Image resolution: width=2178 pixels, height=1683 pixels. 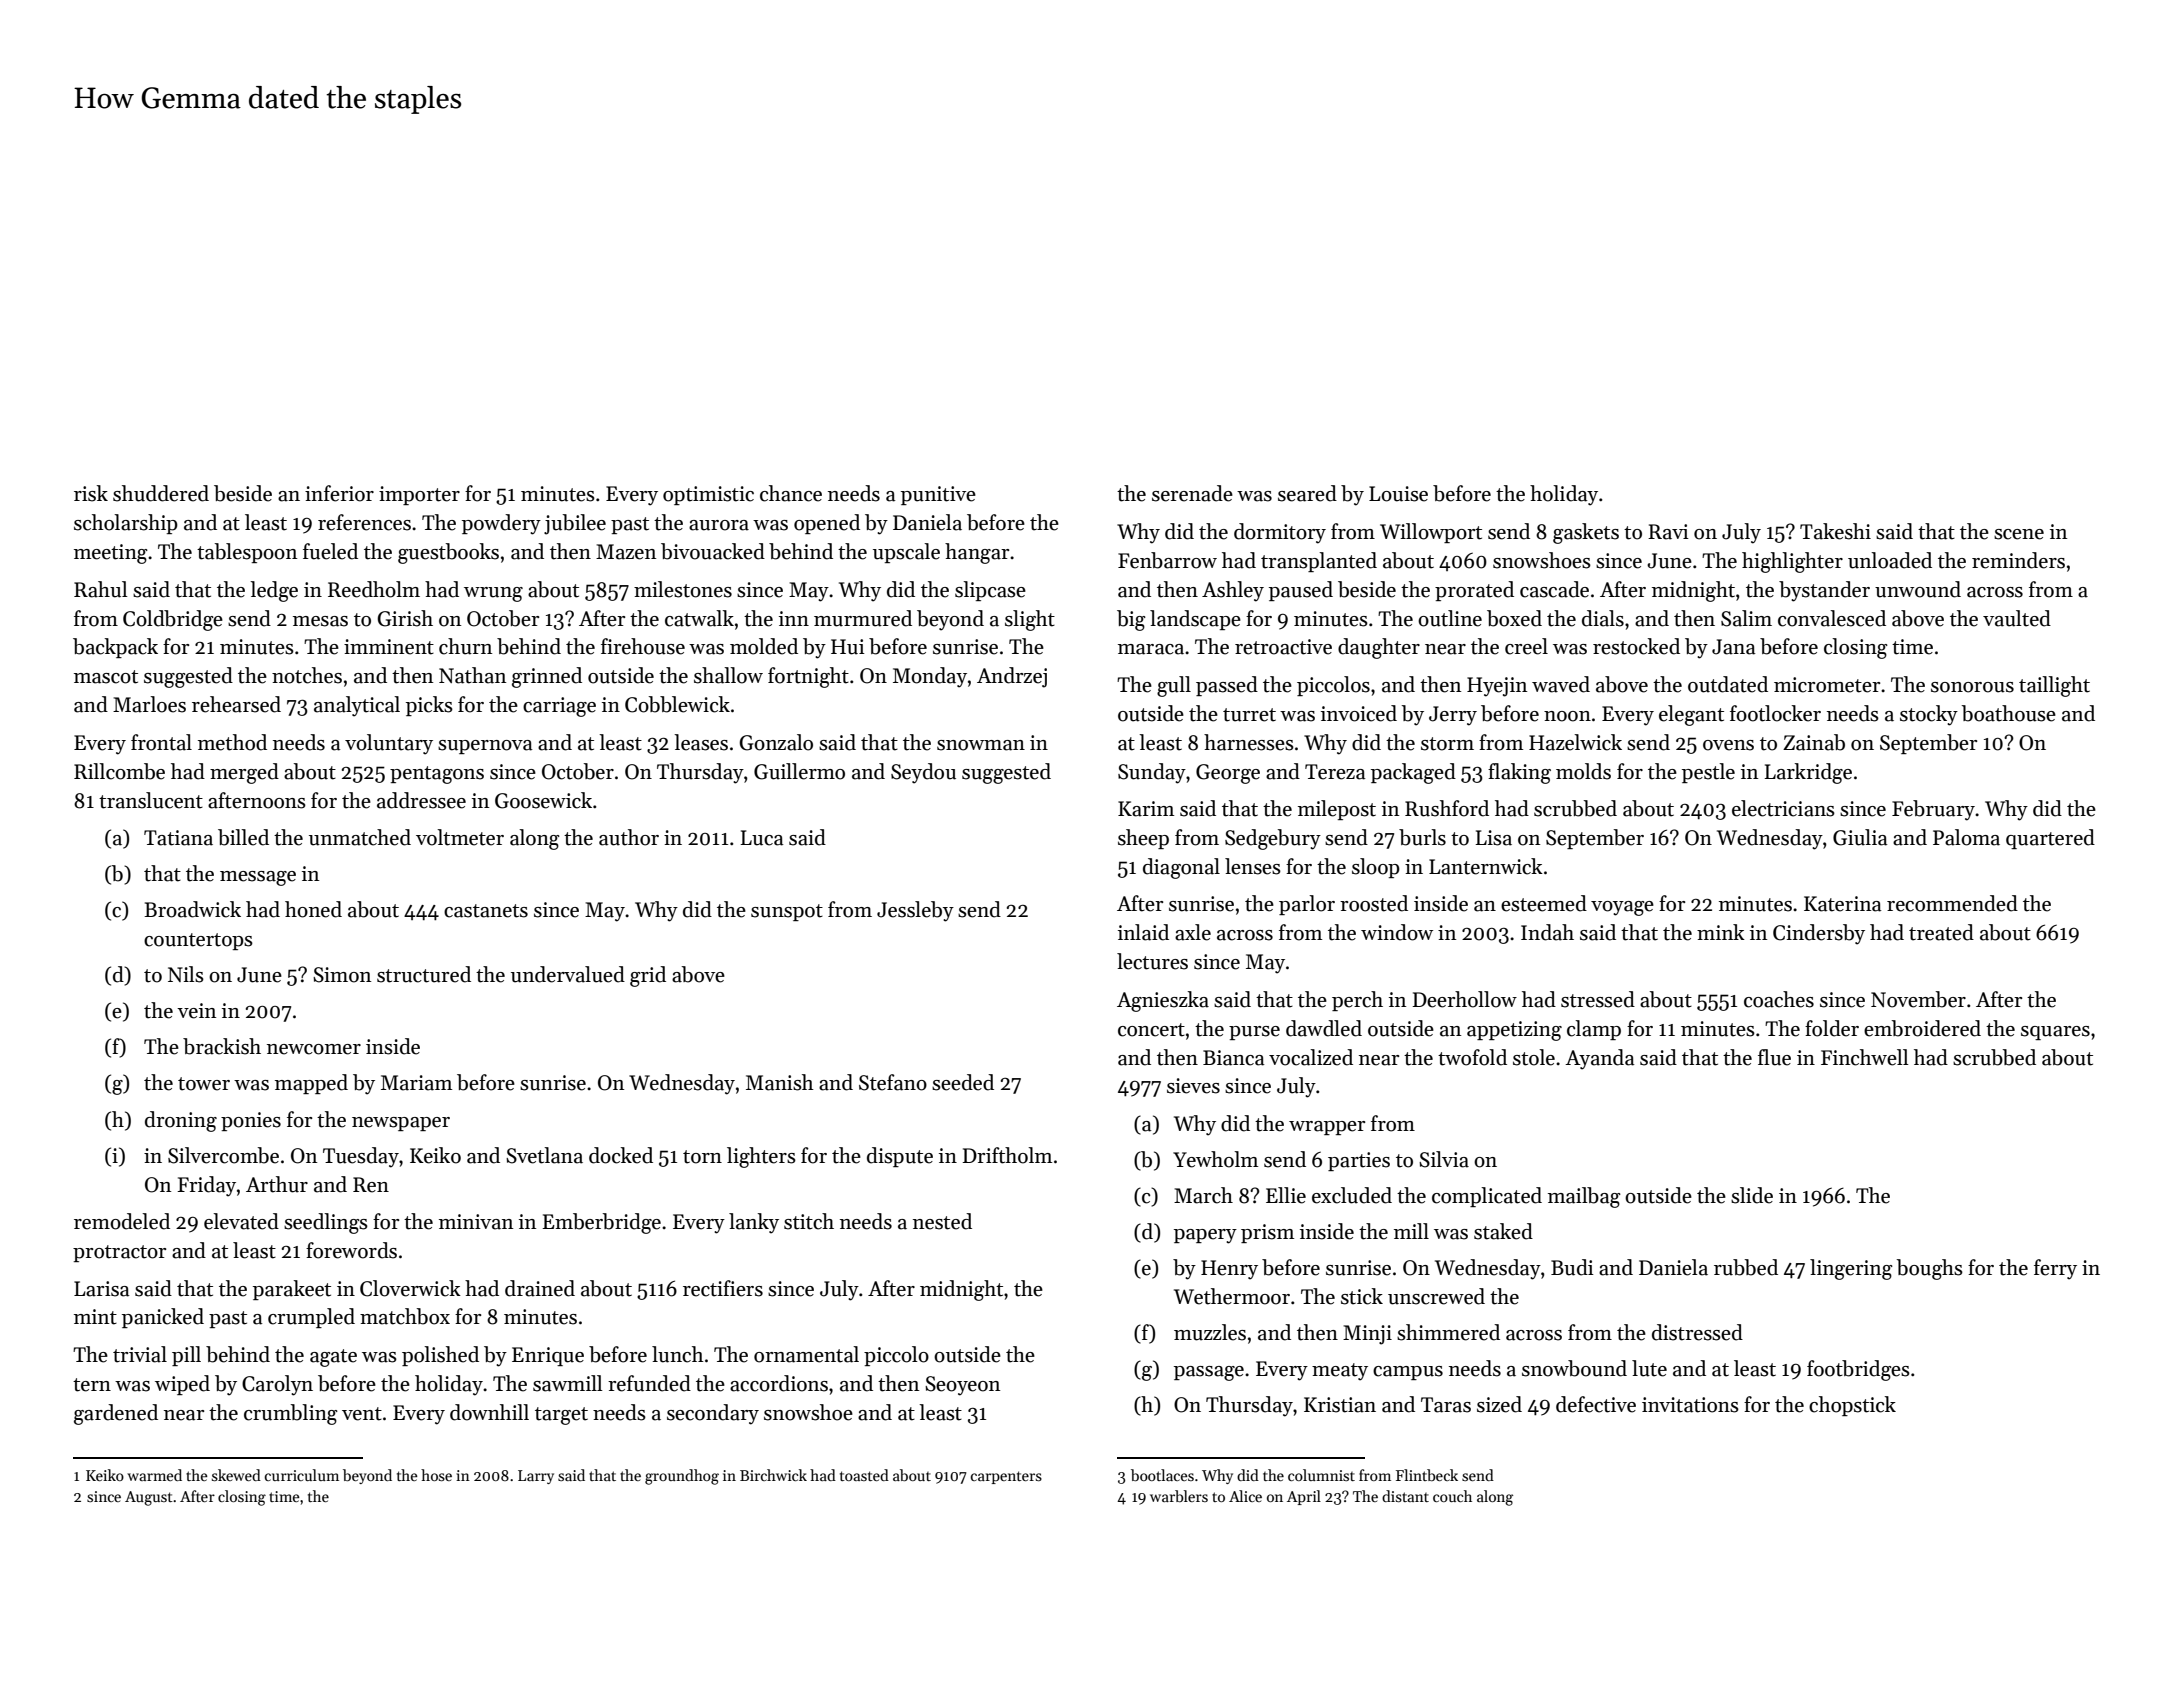 What do you see at coordinates (942, 1221) in the image?
I see `nested` at bounding box center [942, 1221].
